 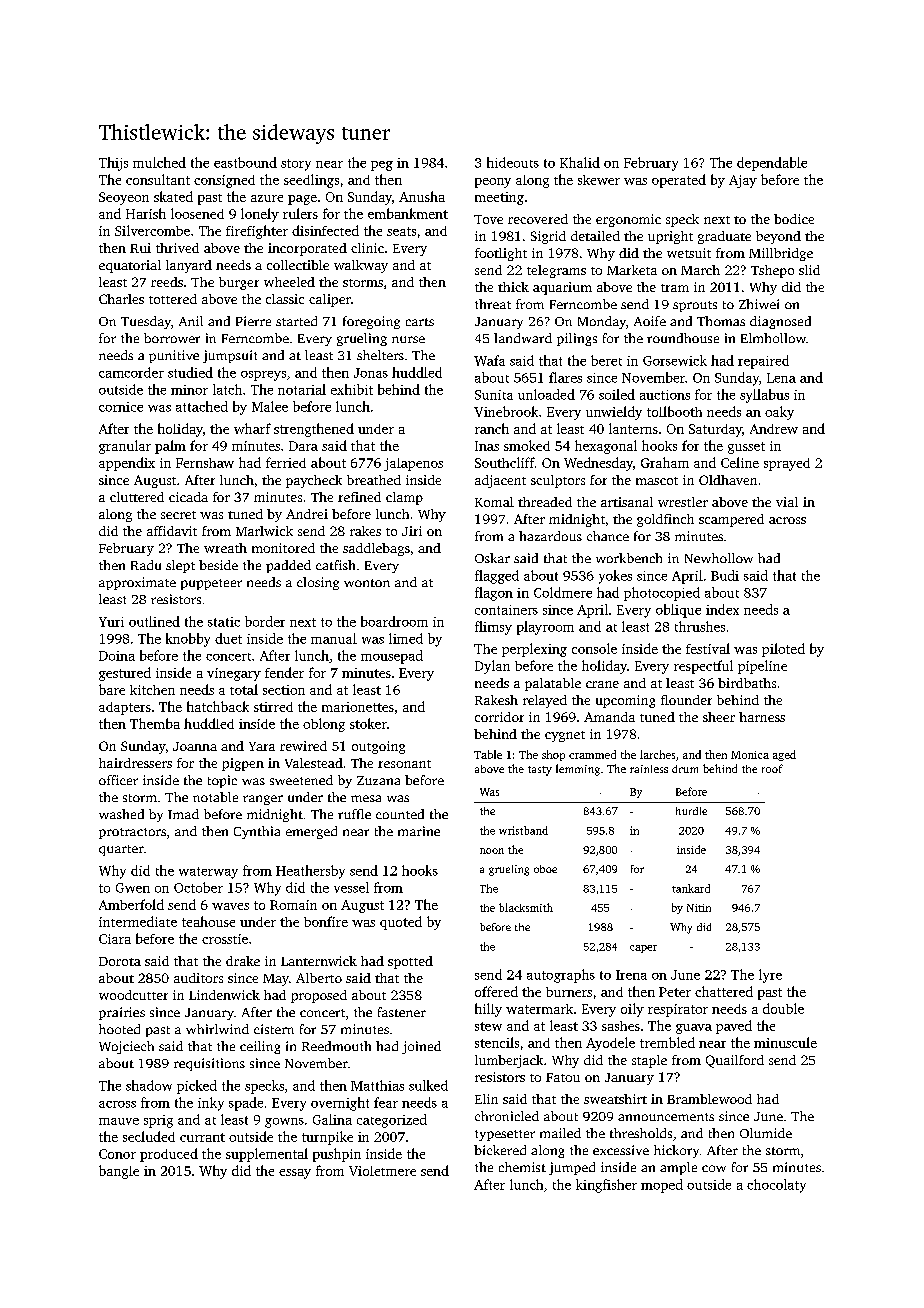 What do you see at coordinates (522, 1167) in the screenshot?
I see `chemist` at bounding box center [522, 1167].
